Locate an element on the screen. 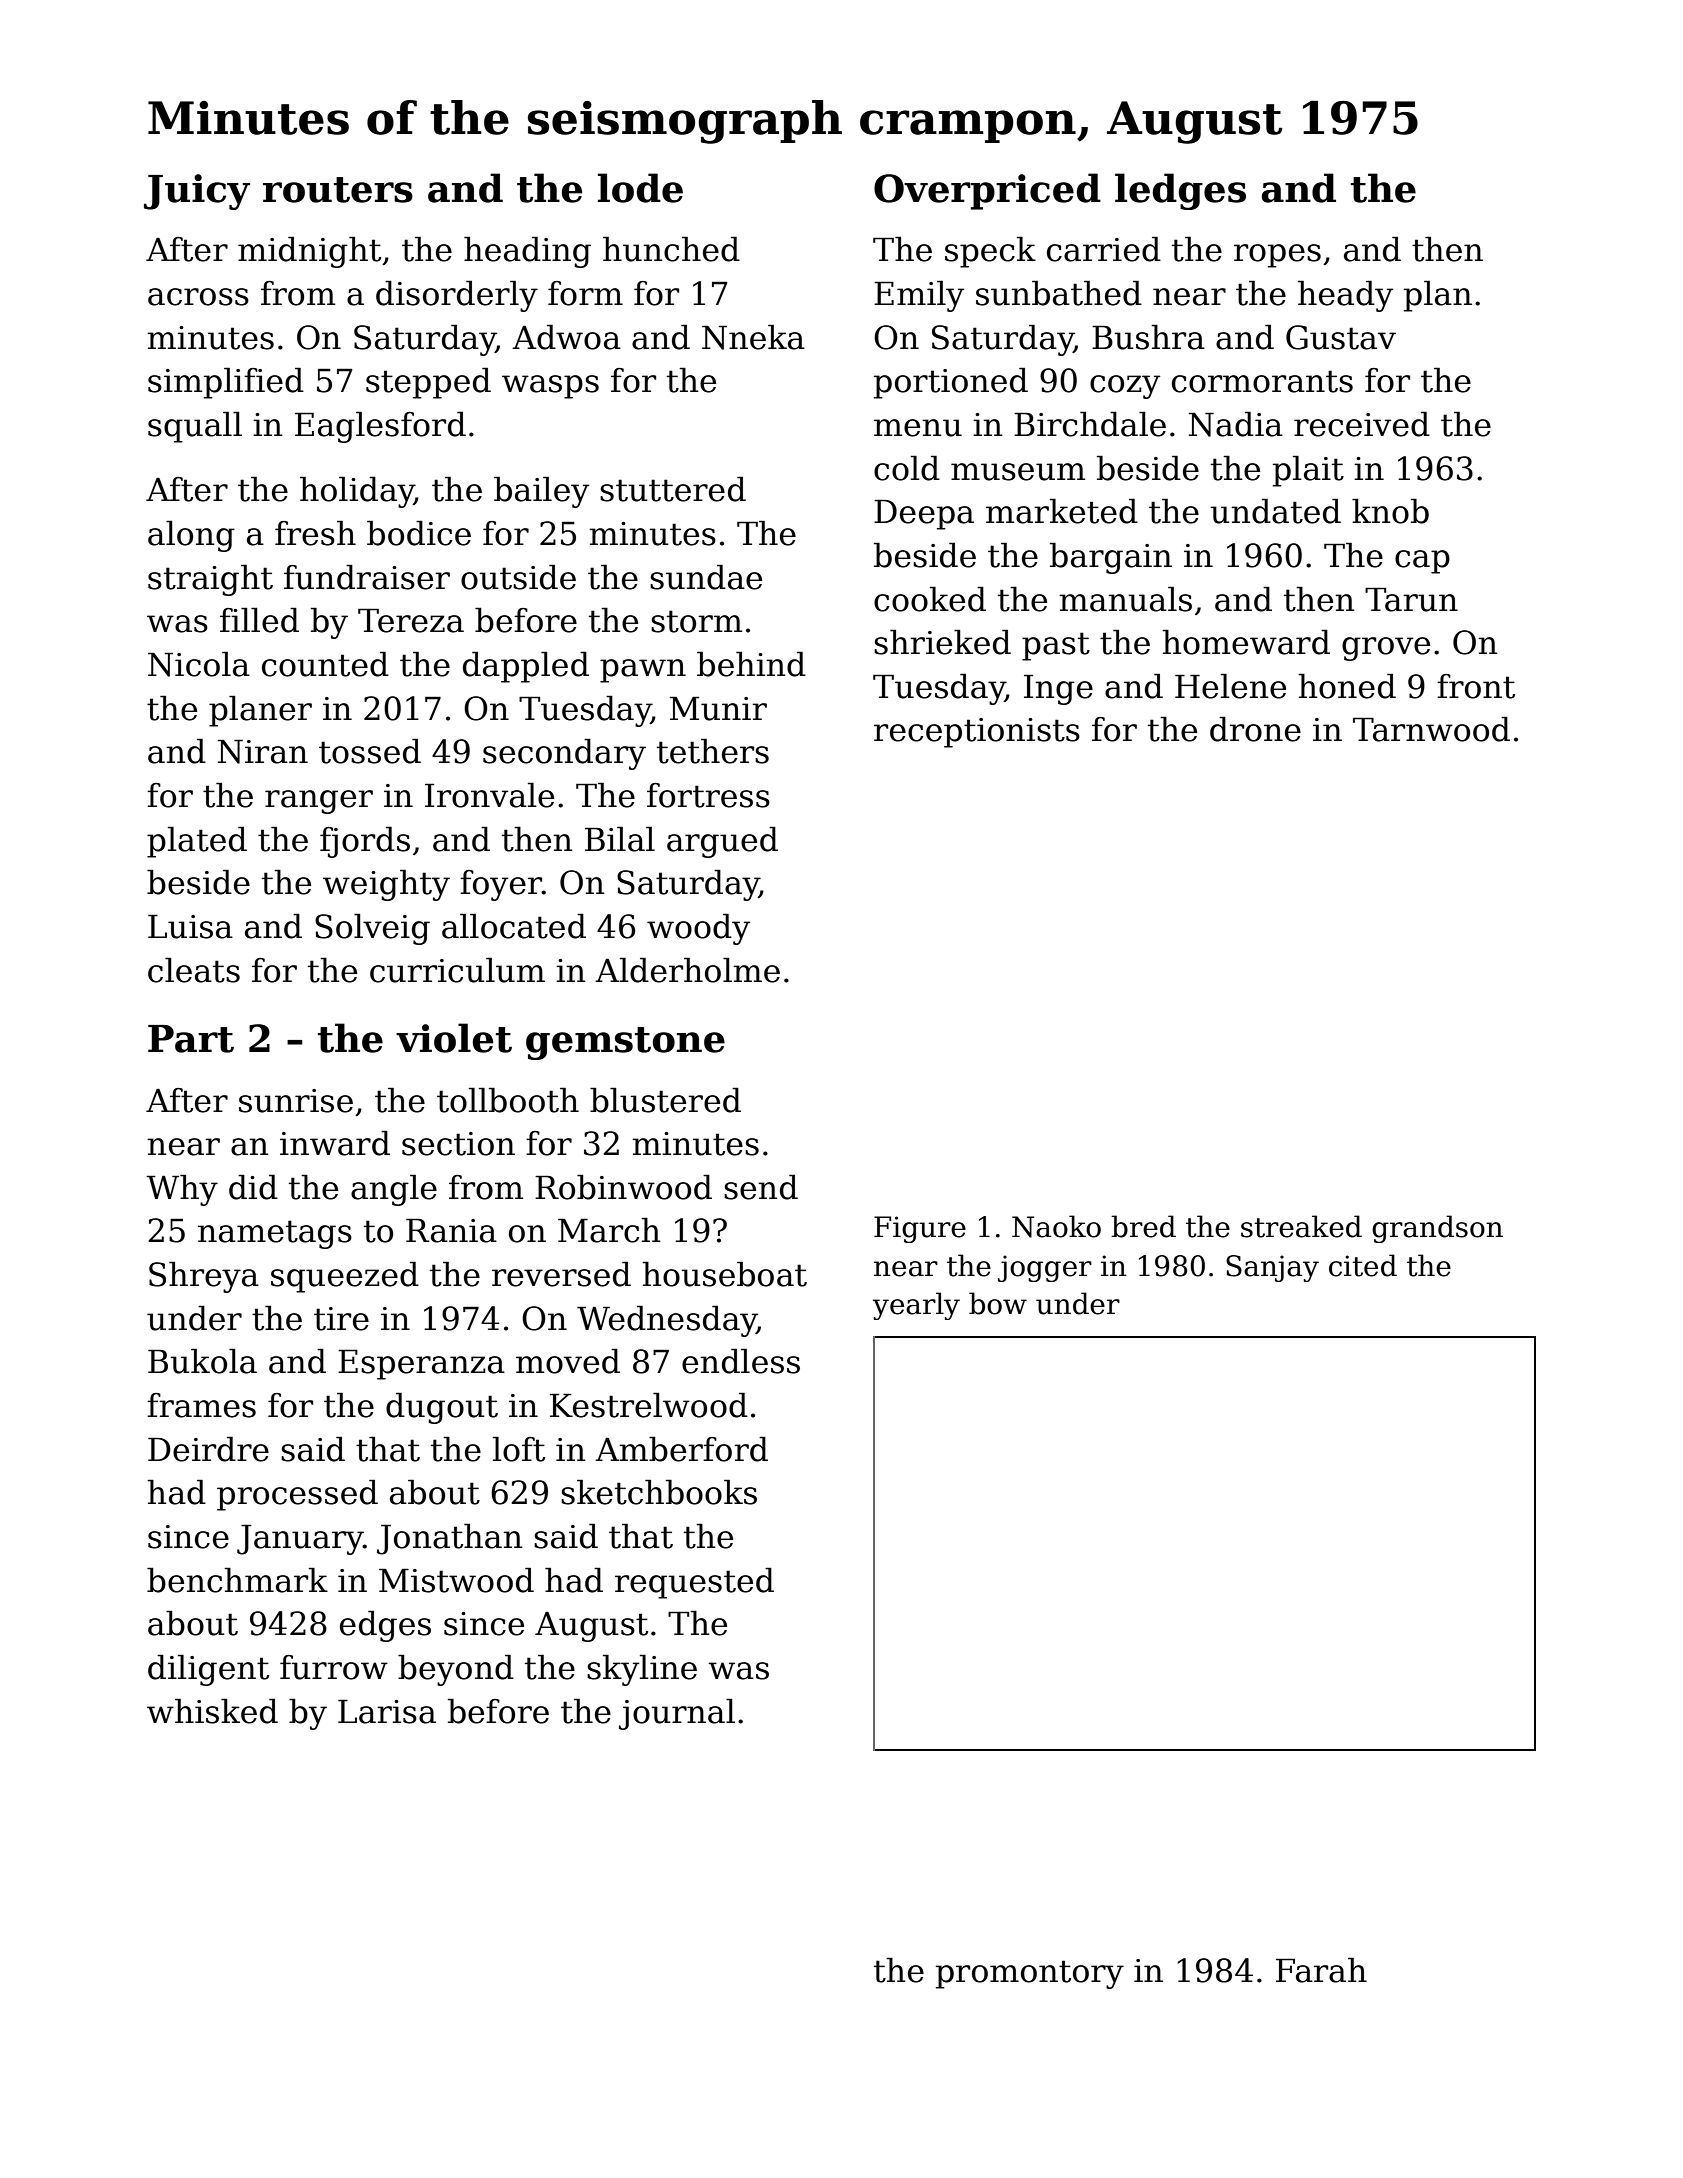 This screenshot has height=2178, width=1683. bow is located at coordinates (998, 1303).
